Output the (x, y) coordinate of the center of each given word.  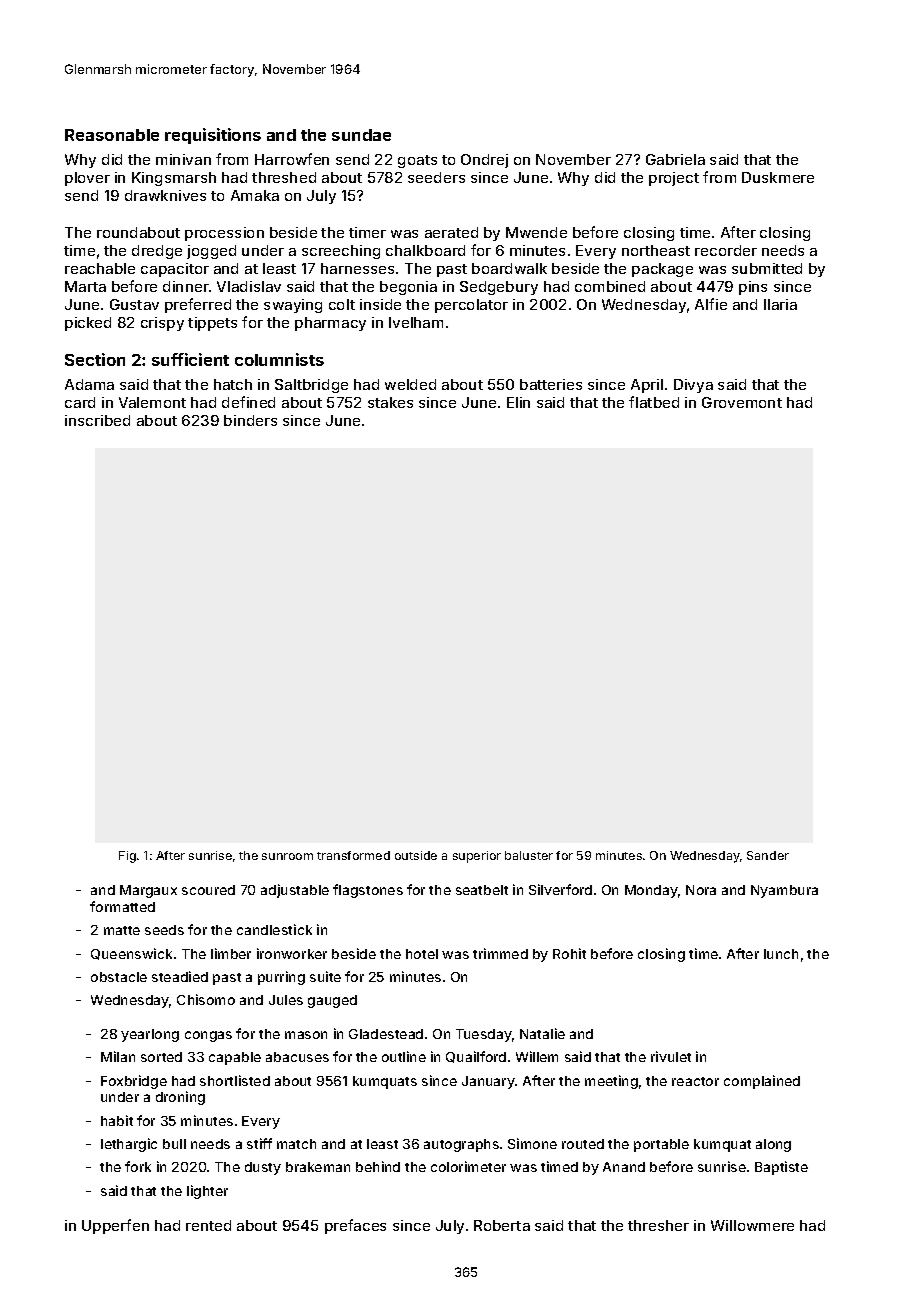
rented (208, 1225)
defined (248, 402)
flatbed (654, 402)
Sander (768, 855)
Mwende (536, 232)
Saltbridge (311, 386)
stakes (390, 402)
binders (250, 420)
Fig (127, 857)
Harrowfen (292, 159)
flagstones (368, 891)
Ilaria (780, 304)
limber (231, 953)
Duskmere (778, 177)
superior (477, 857)
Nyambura (784, 891)
